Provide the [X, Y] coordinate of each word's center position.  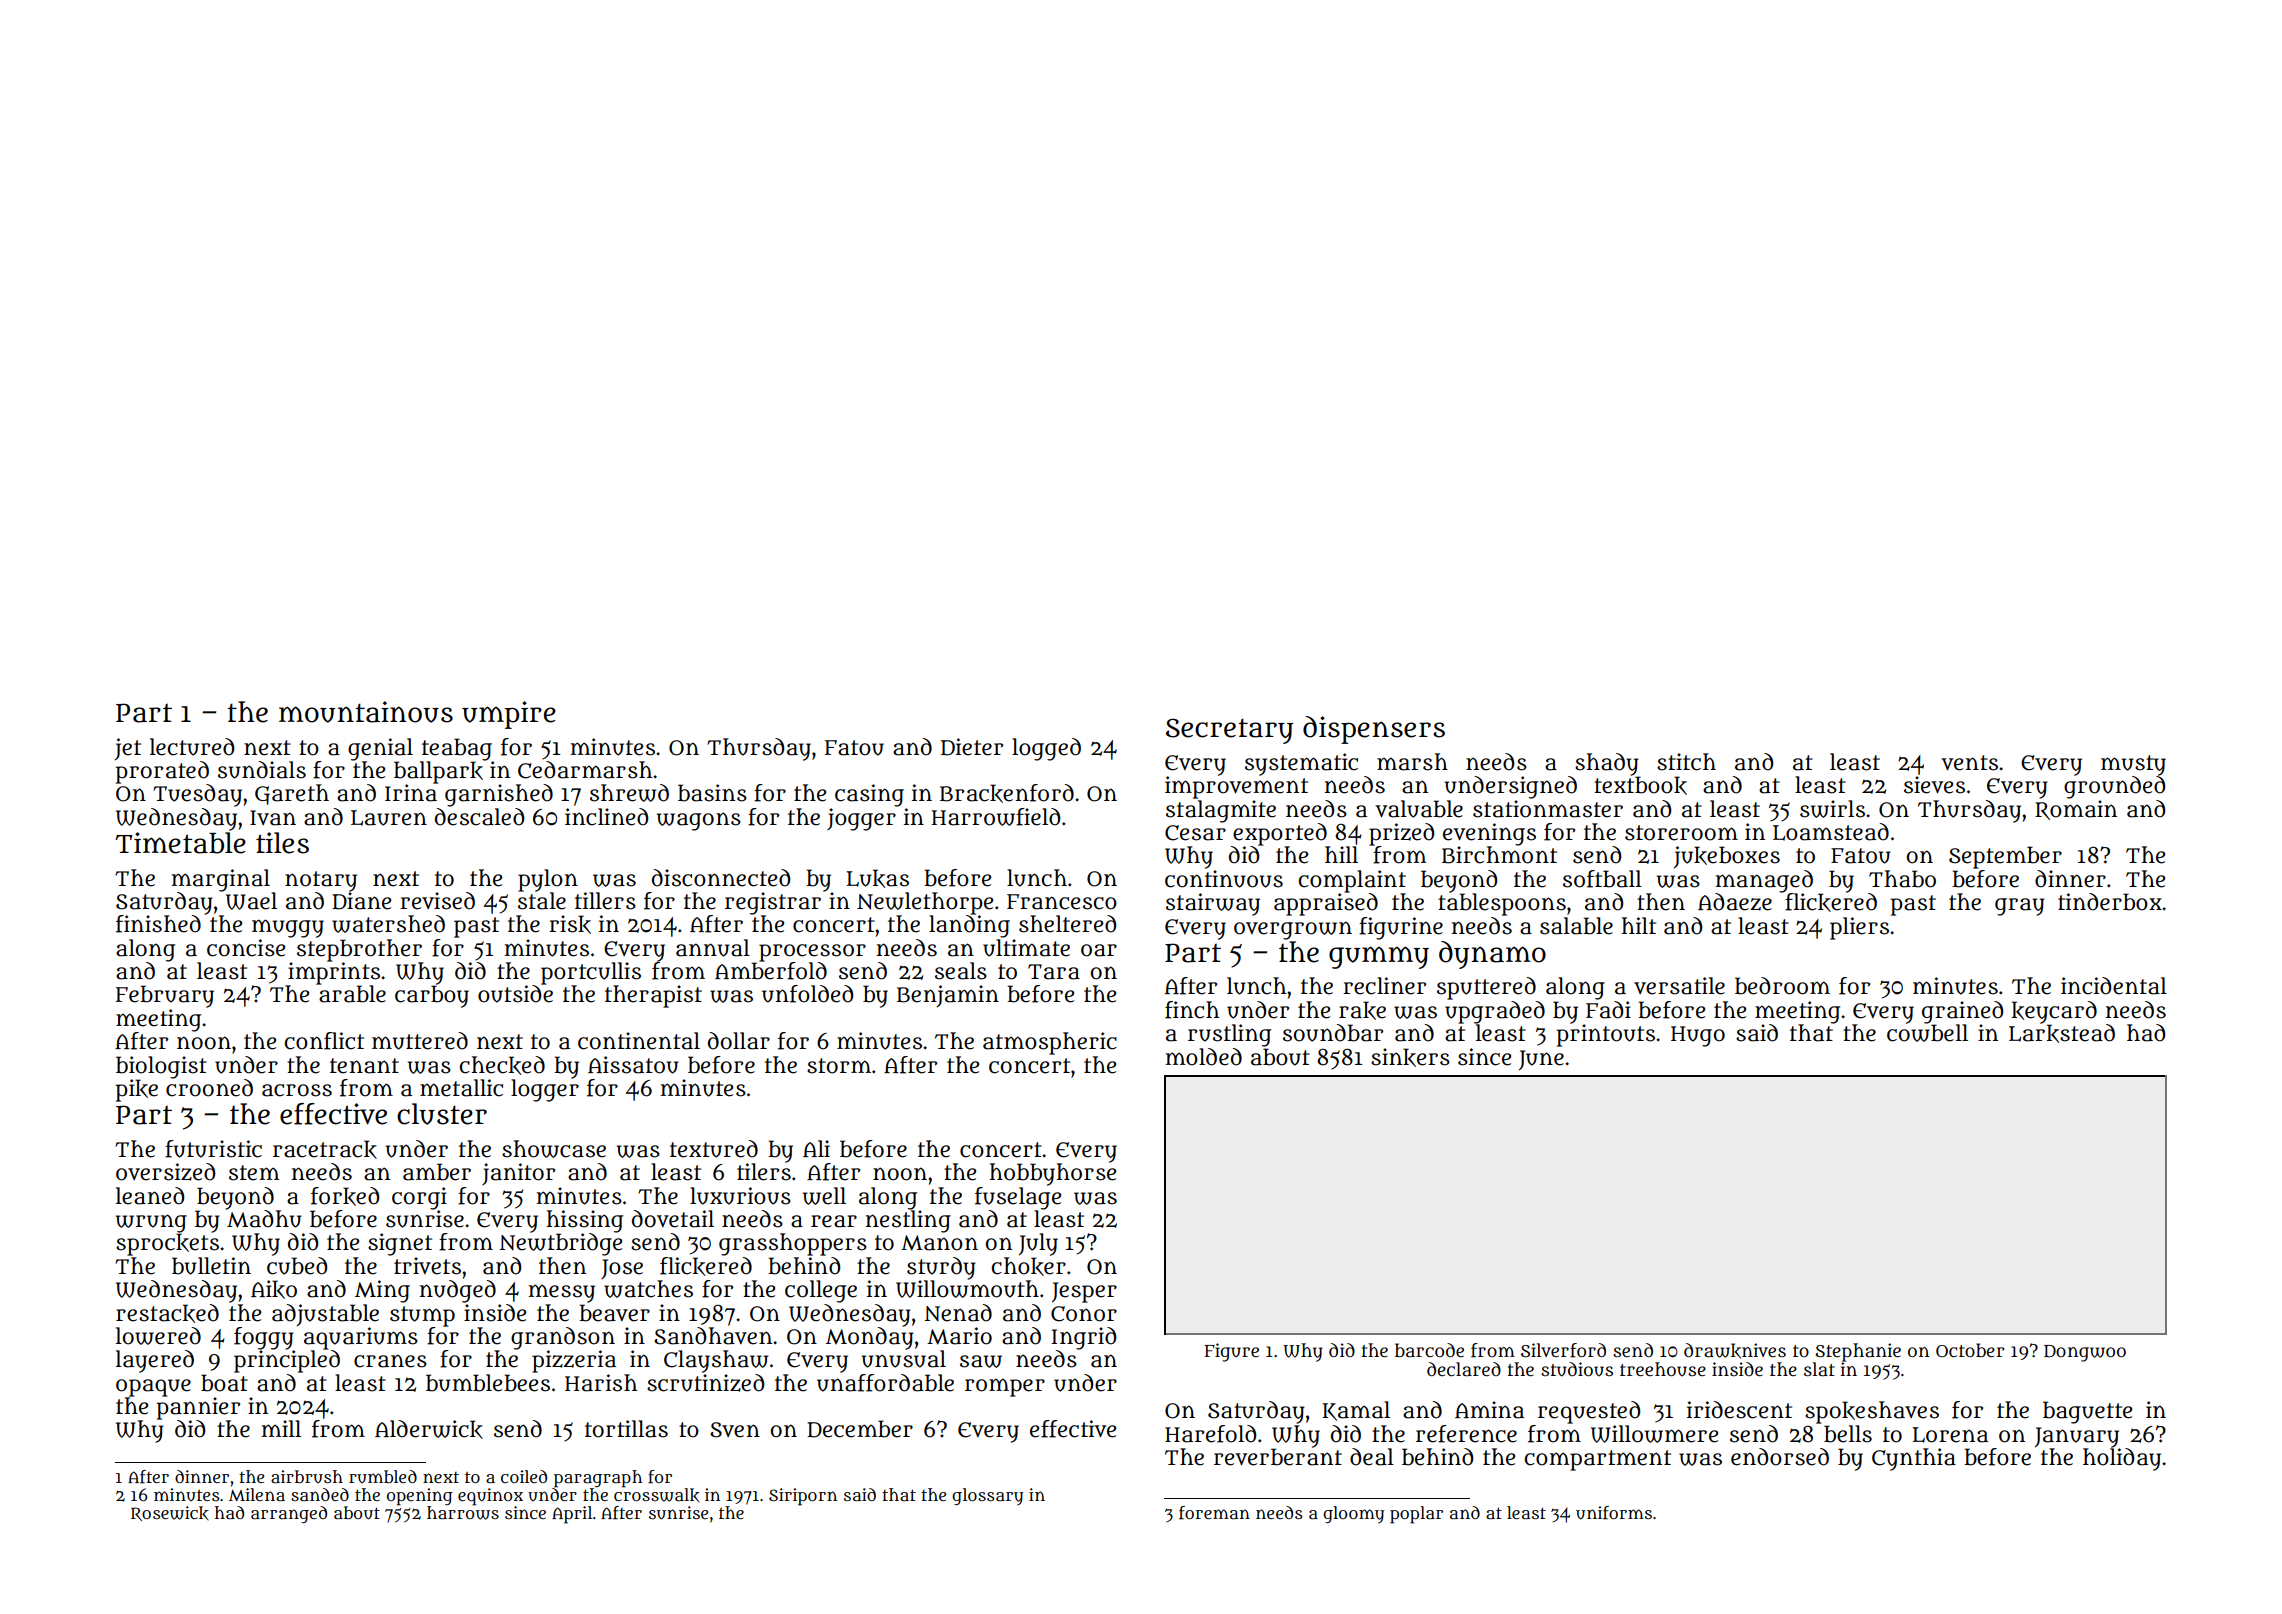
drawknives [1735, 1351]
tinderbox [2110, 902]
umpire [509, 715]
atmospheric [1050, 1043]
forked [345, 1196]
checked [502, 1065]
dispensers [1374, 730]
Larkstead [2062, 1033]
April [572, 1515]
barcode [1429, 1350]
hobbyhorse [1052, 1174]
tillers [605, 901]
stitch [1686, 762]
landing [969, 926]
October [1970, 1350]
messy [561, 1293]
